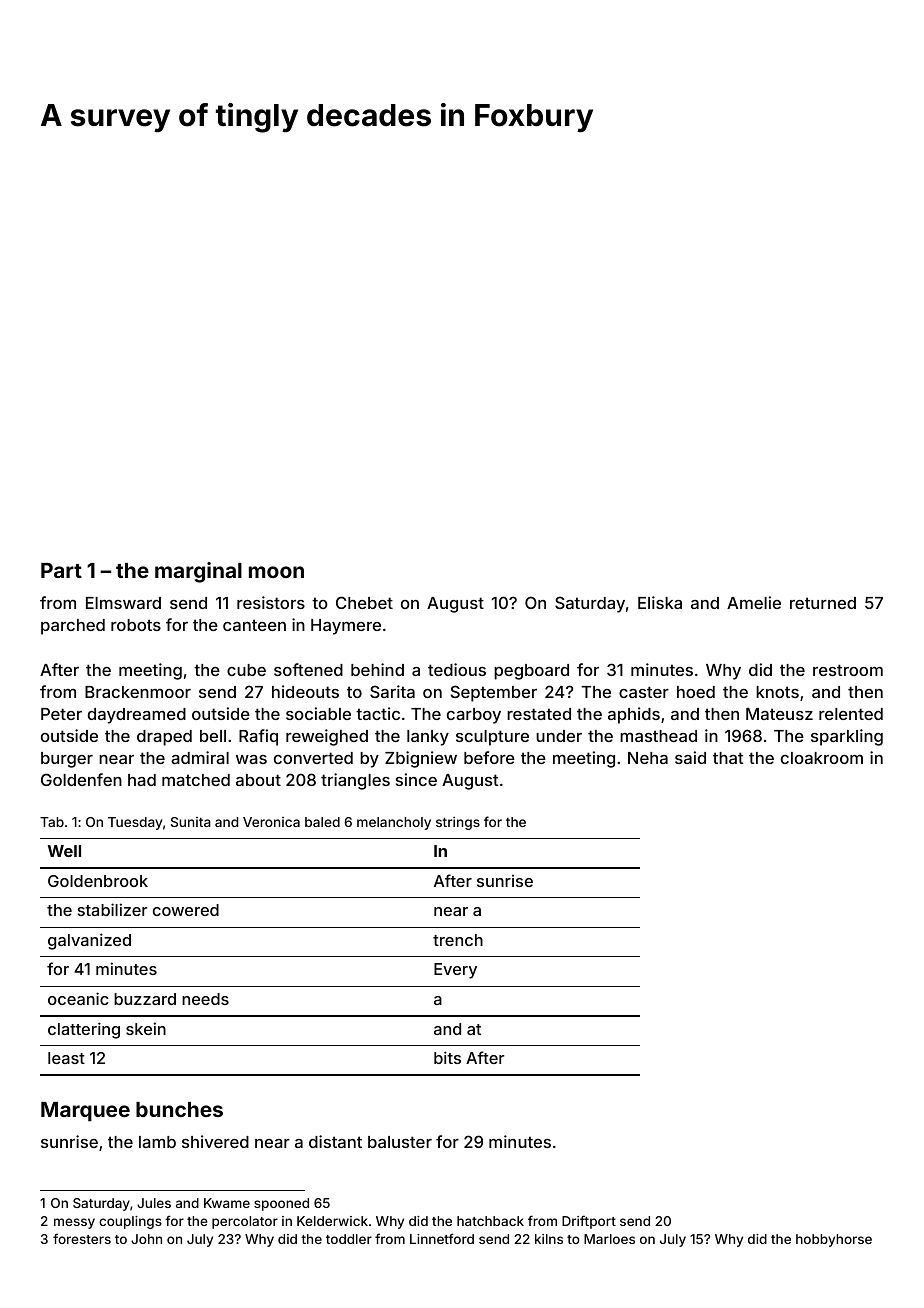 This page has height=1308, width=924. Describe the element at coordinates (834, 1240) in the page. I see `hobbyhorse` at that location.
